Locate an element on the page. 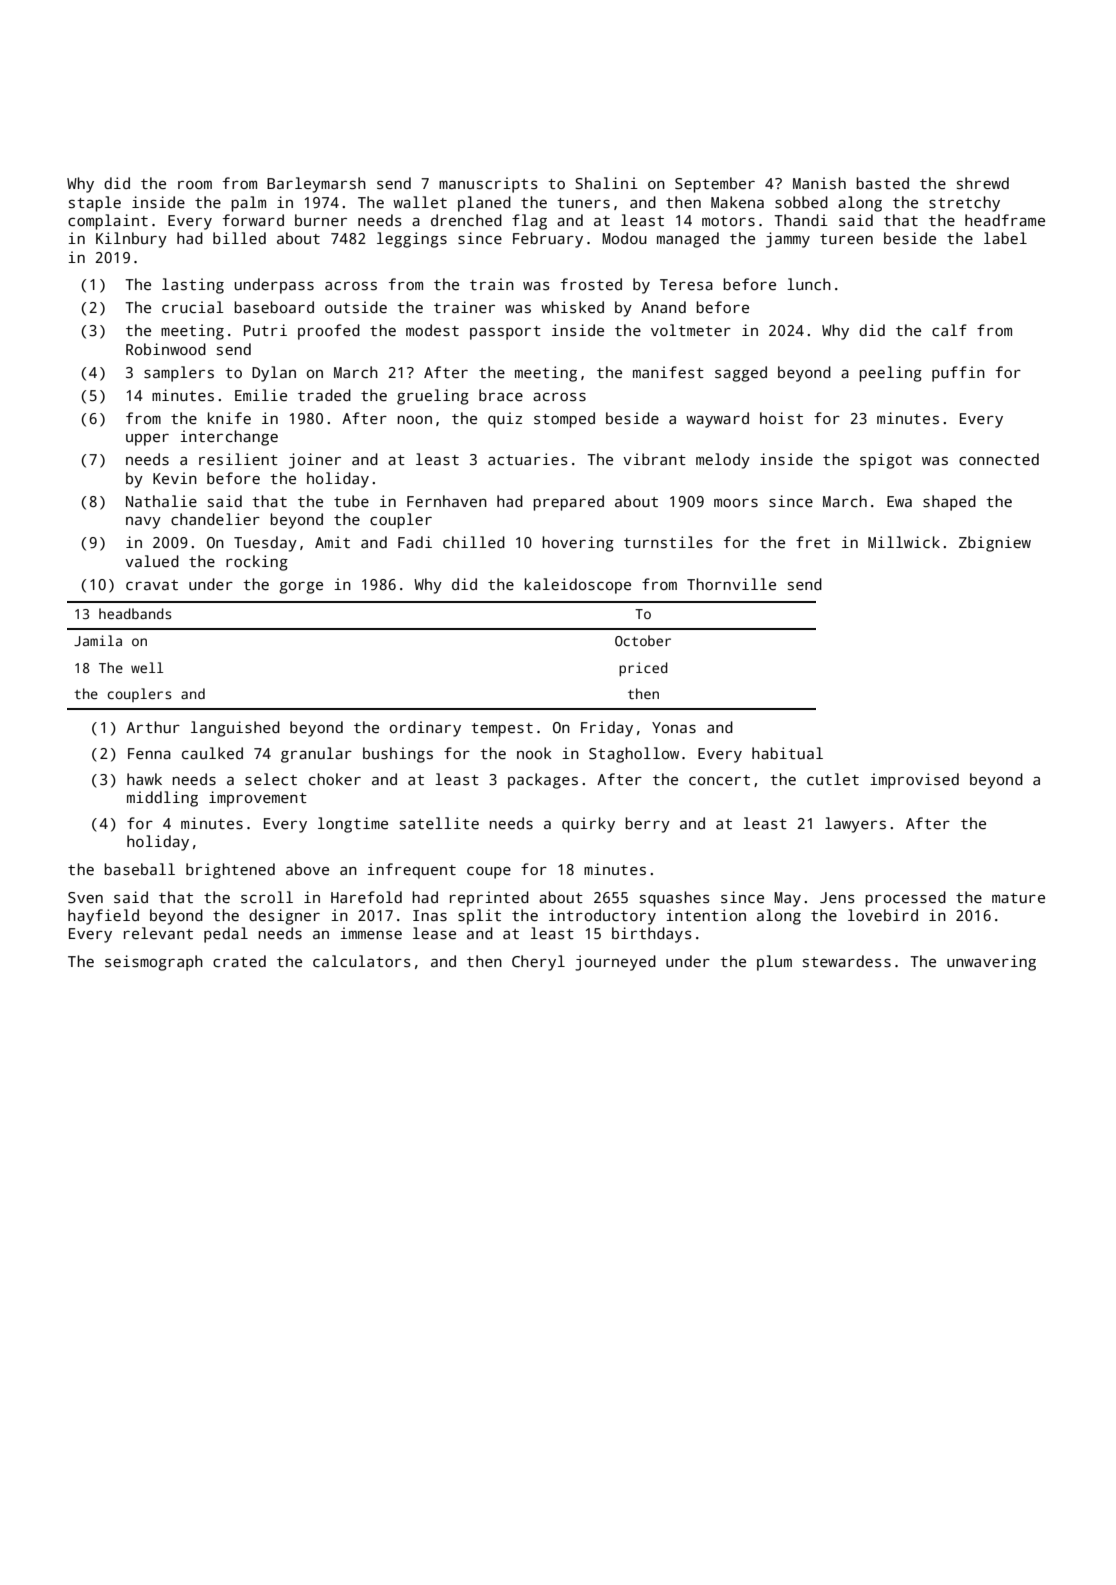 The image size is (1116, 1585). complaint is located at coordinates (108, 222).
